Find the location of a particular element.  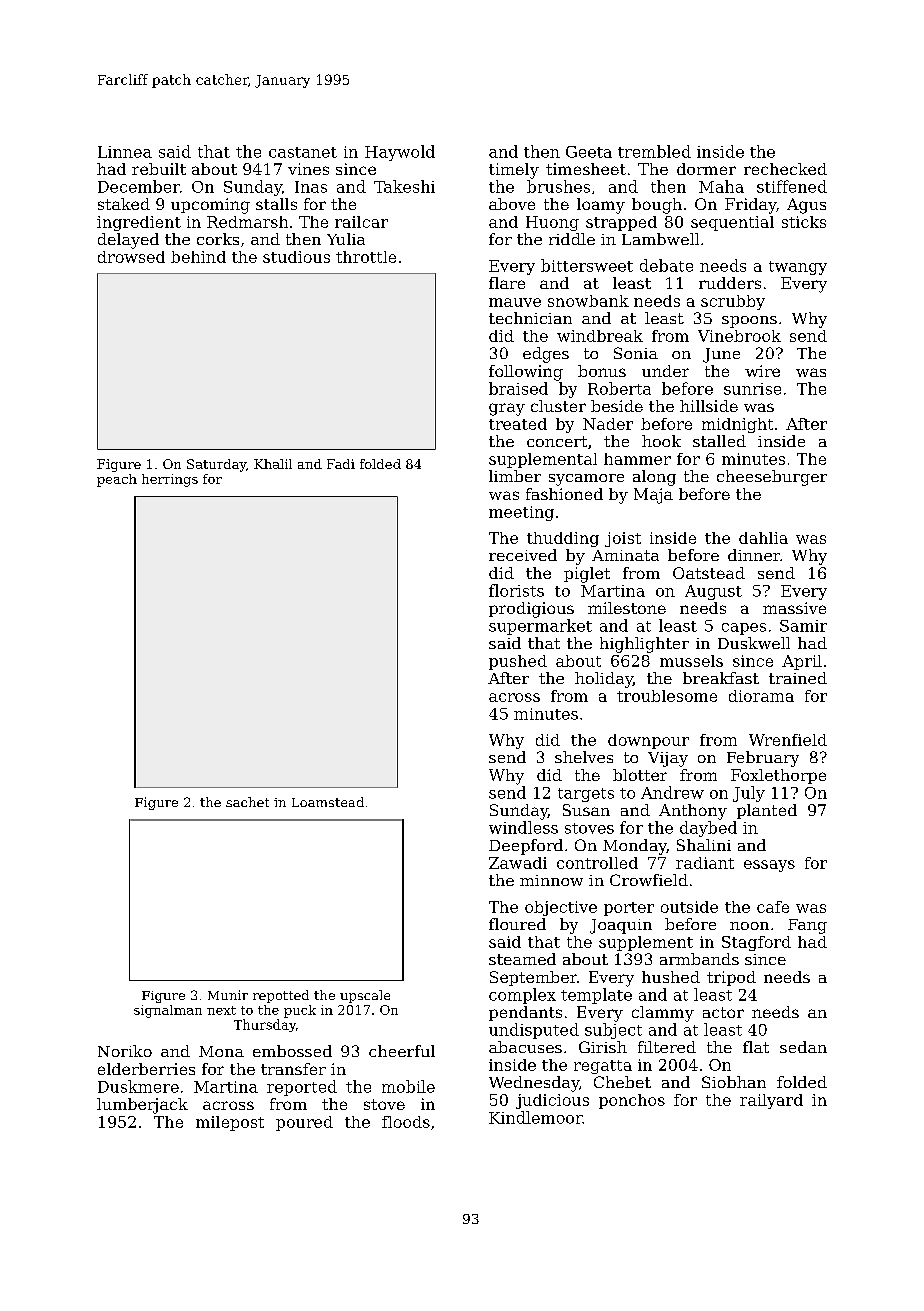

Foxlethorpe is located at coordinates (778, 776).
